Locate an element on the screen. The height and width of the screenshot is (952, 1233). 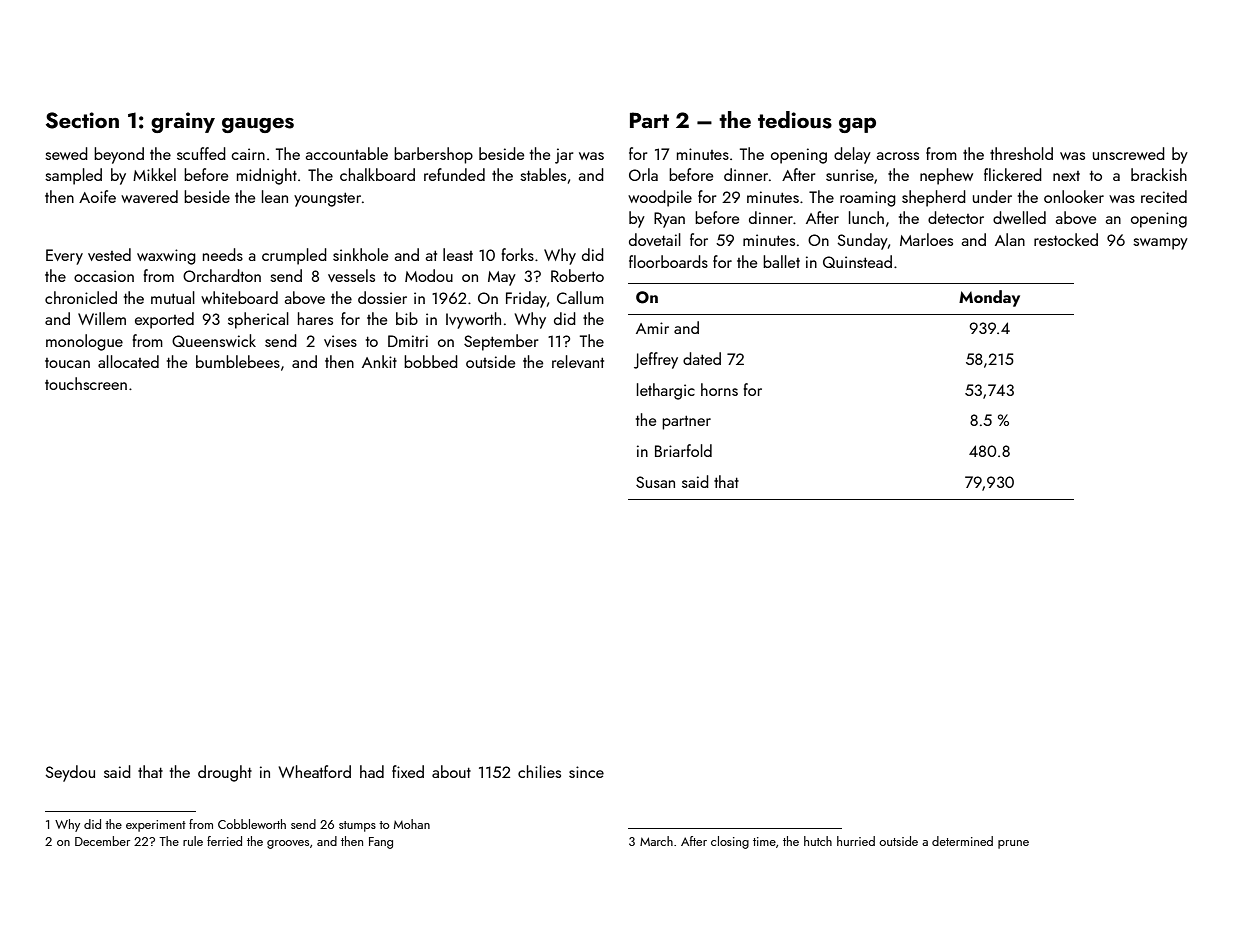
Orchardton is located at coordinates (222, 275).
